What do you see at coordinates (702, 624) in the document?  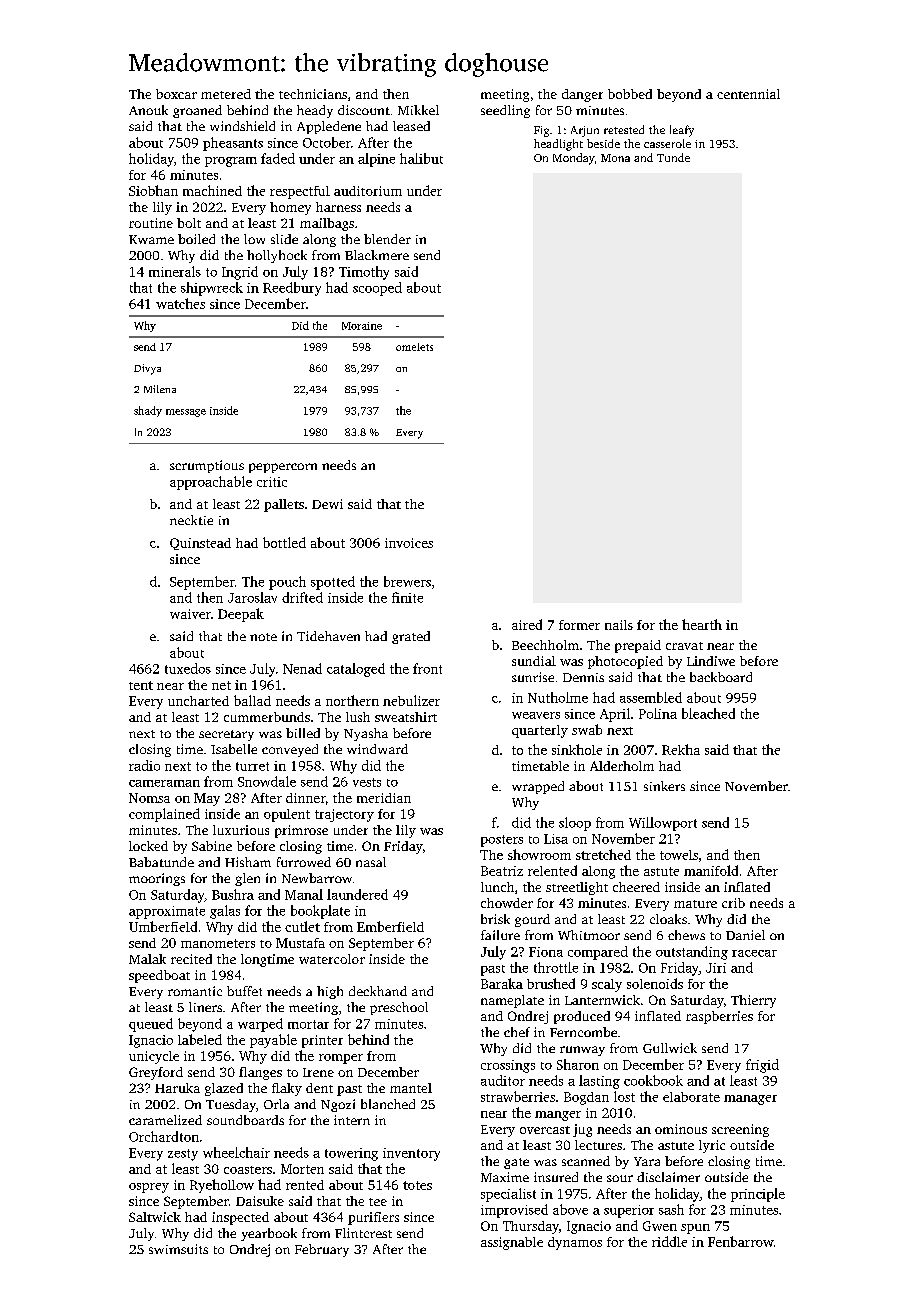 I see `hearth` at bounding box center [702, 624].
